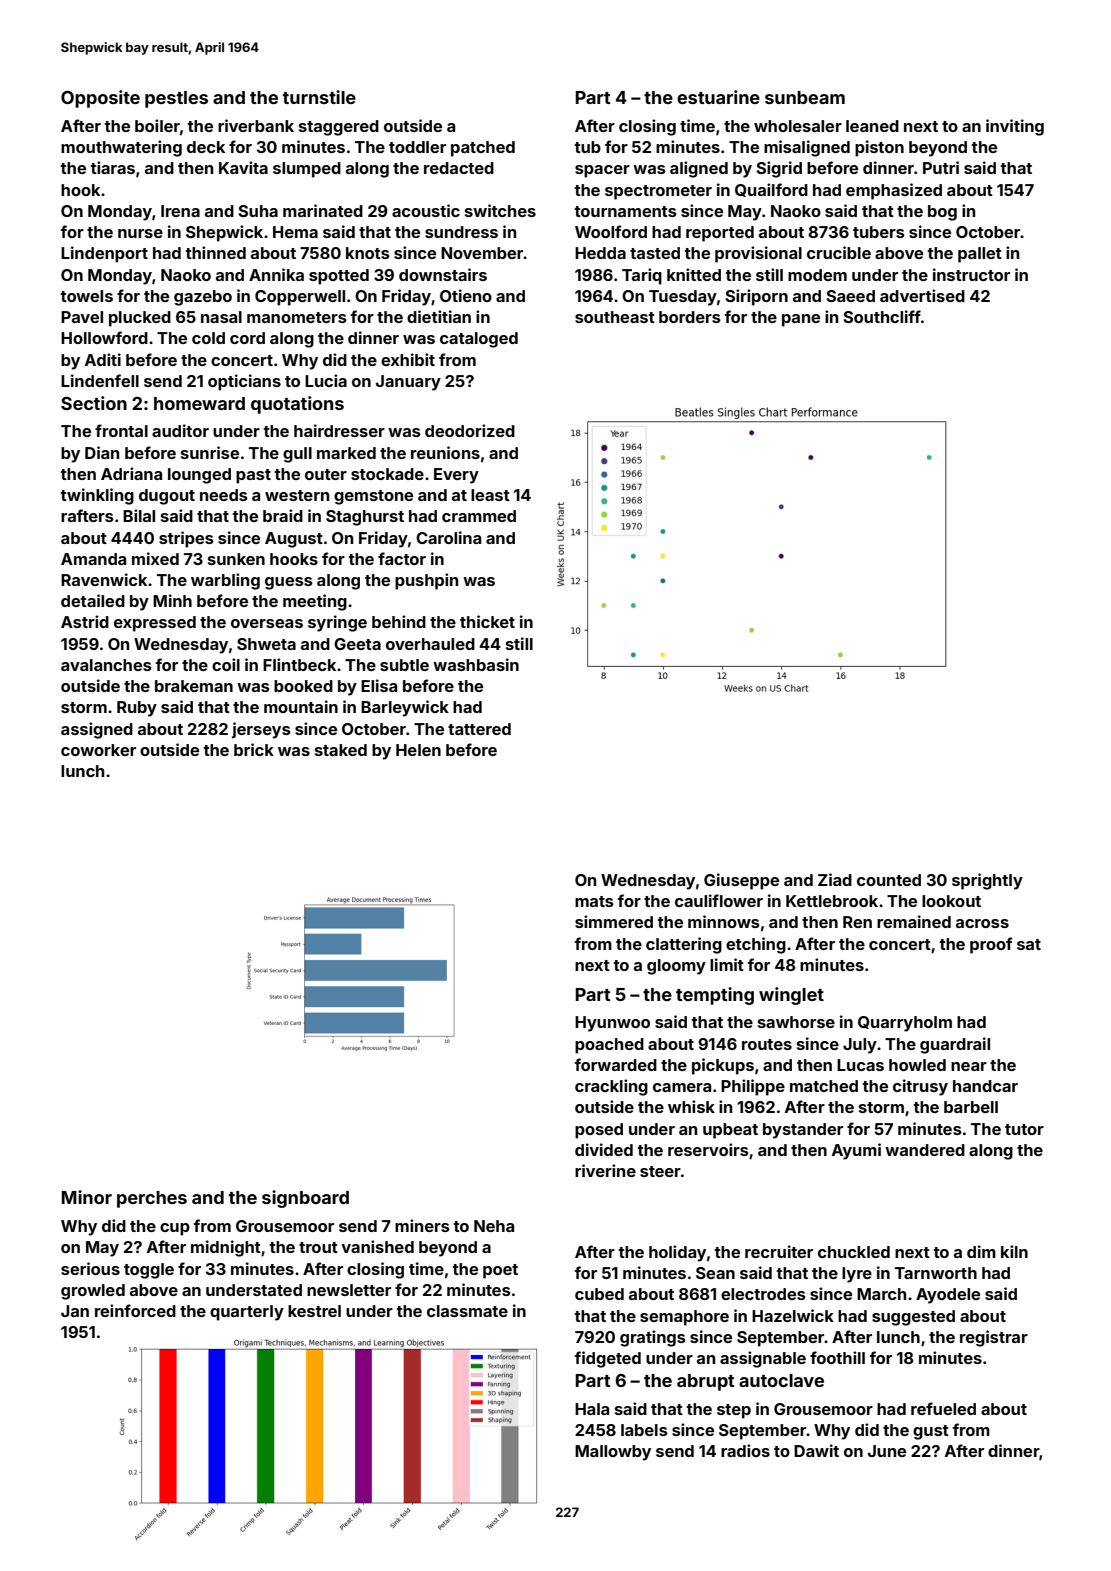 The image size is (1111, 1571). What do you see at coordinates (943, 1408) in the image?
I see `refueled` at bounding box center [943, 1408].
